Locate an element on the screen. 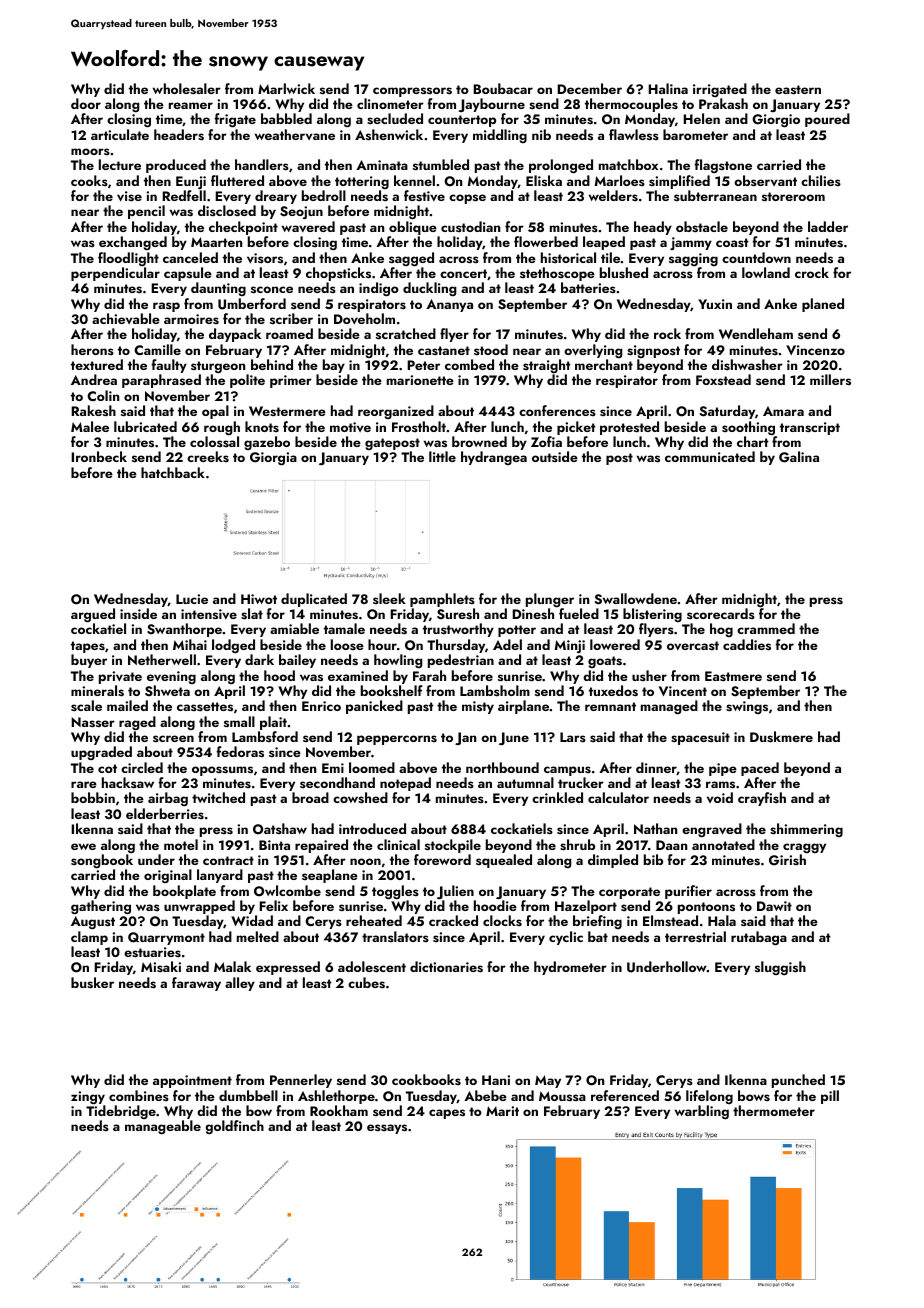 This screenshot has height=1308, width=924. autumnal is located at coordinates (525, 782).
